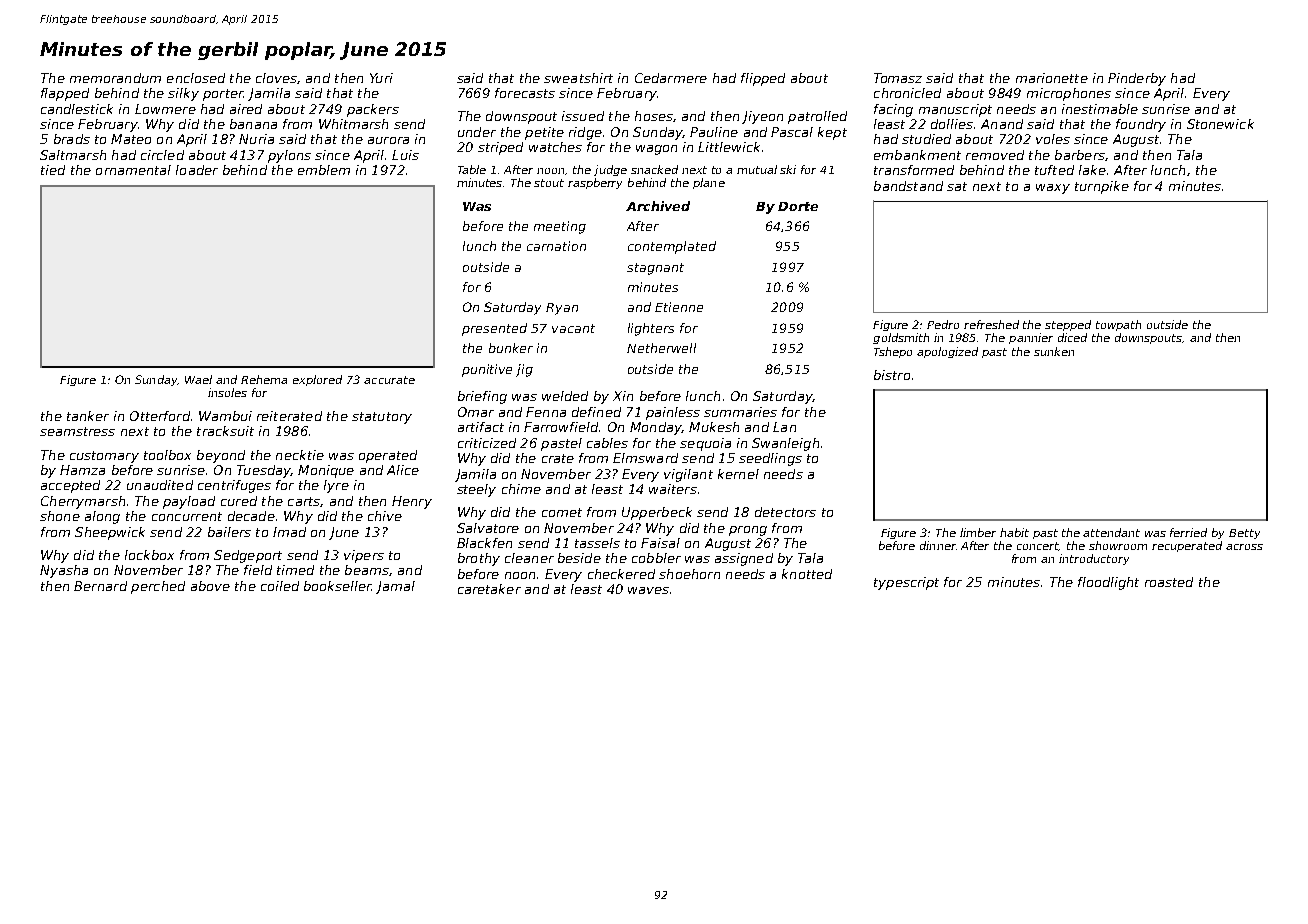 The image size is (1308, 924). Describe the element at coordinates (1137, 79) in the document. I see `Pinderby` at that location.
